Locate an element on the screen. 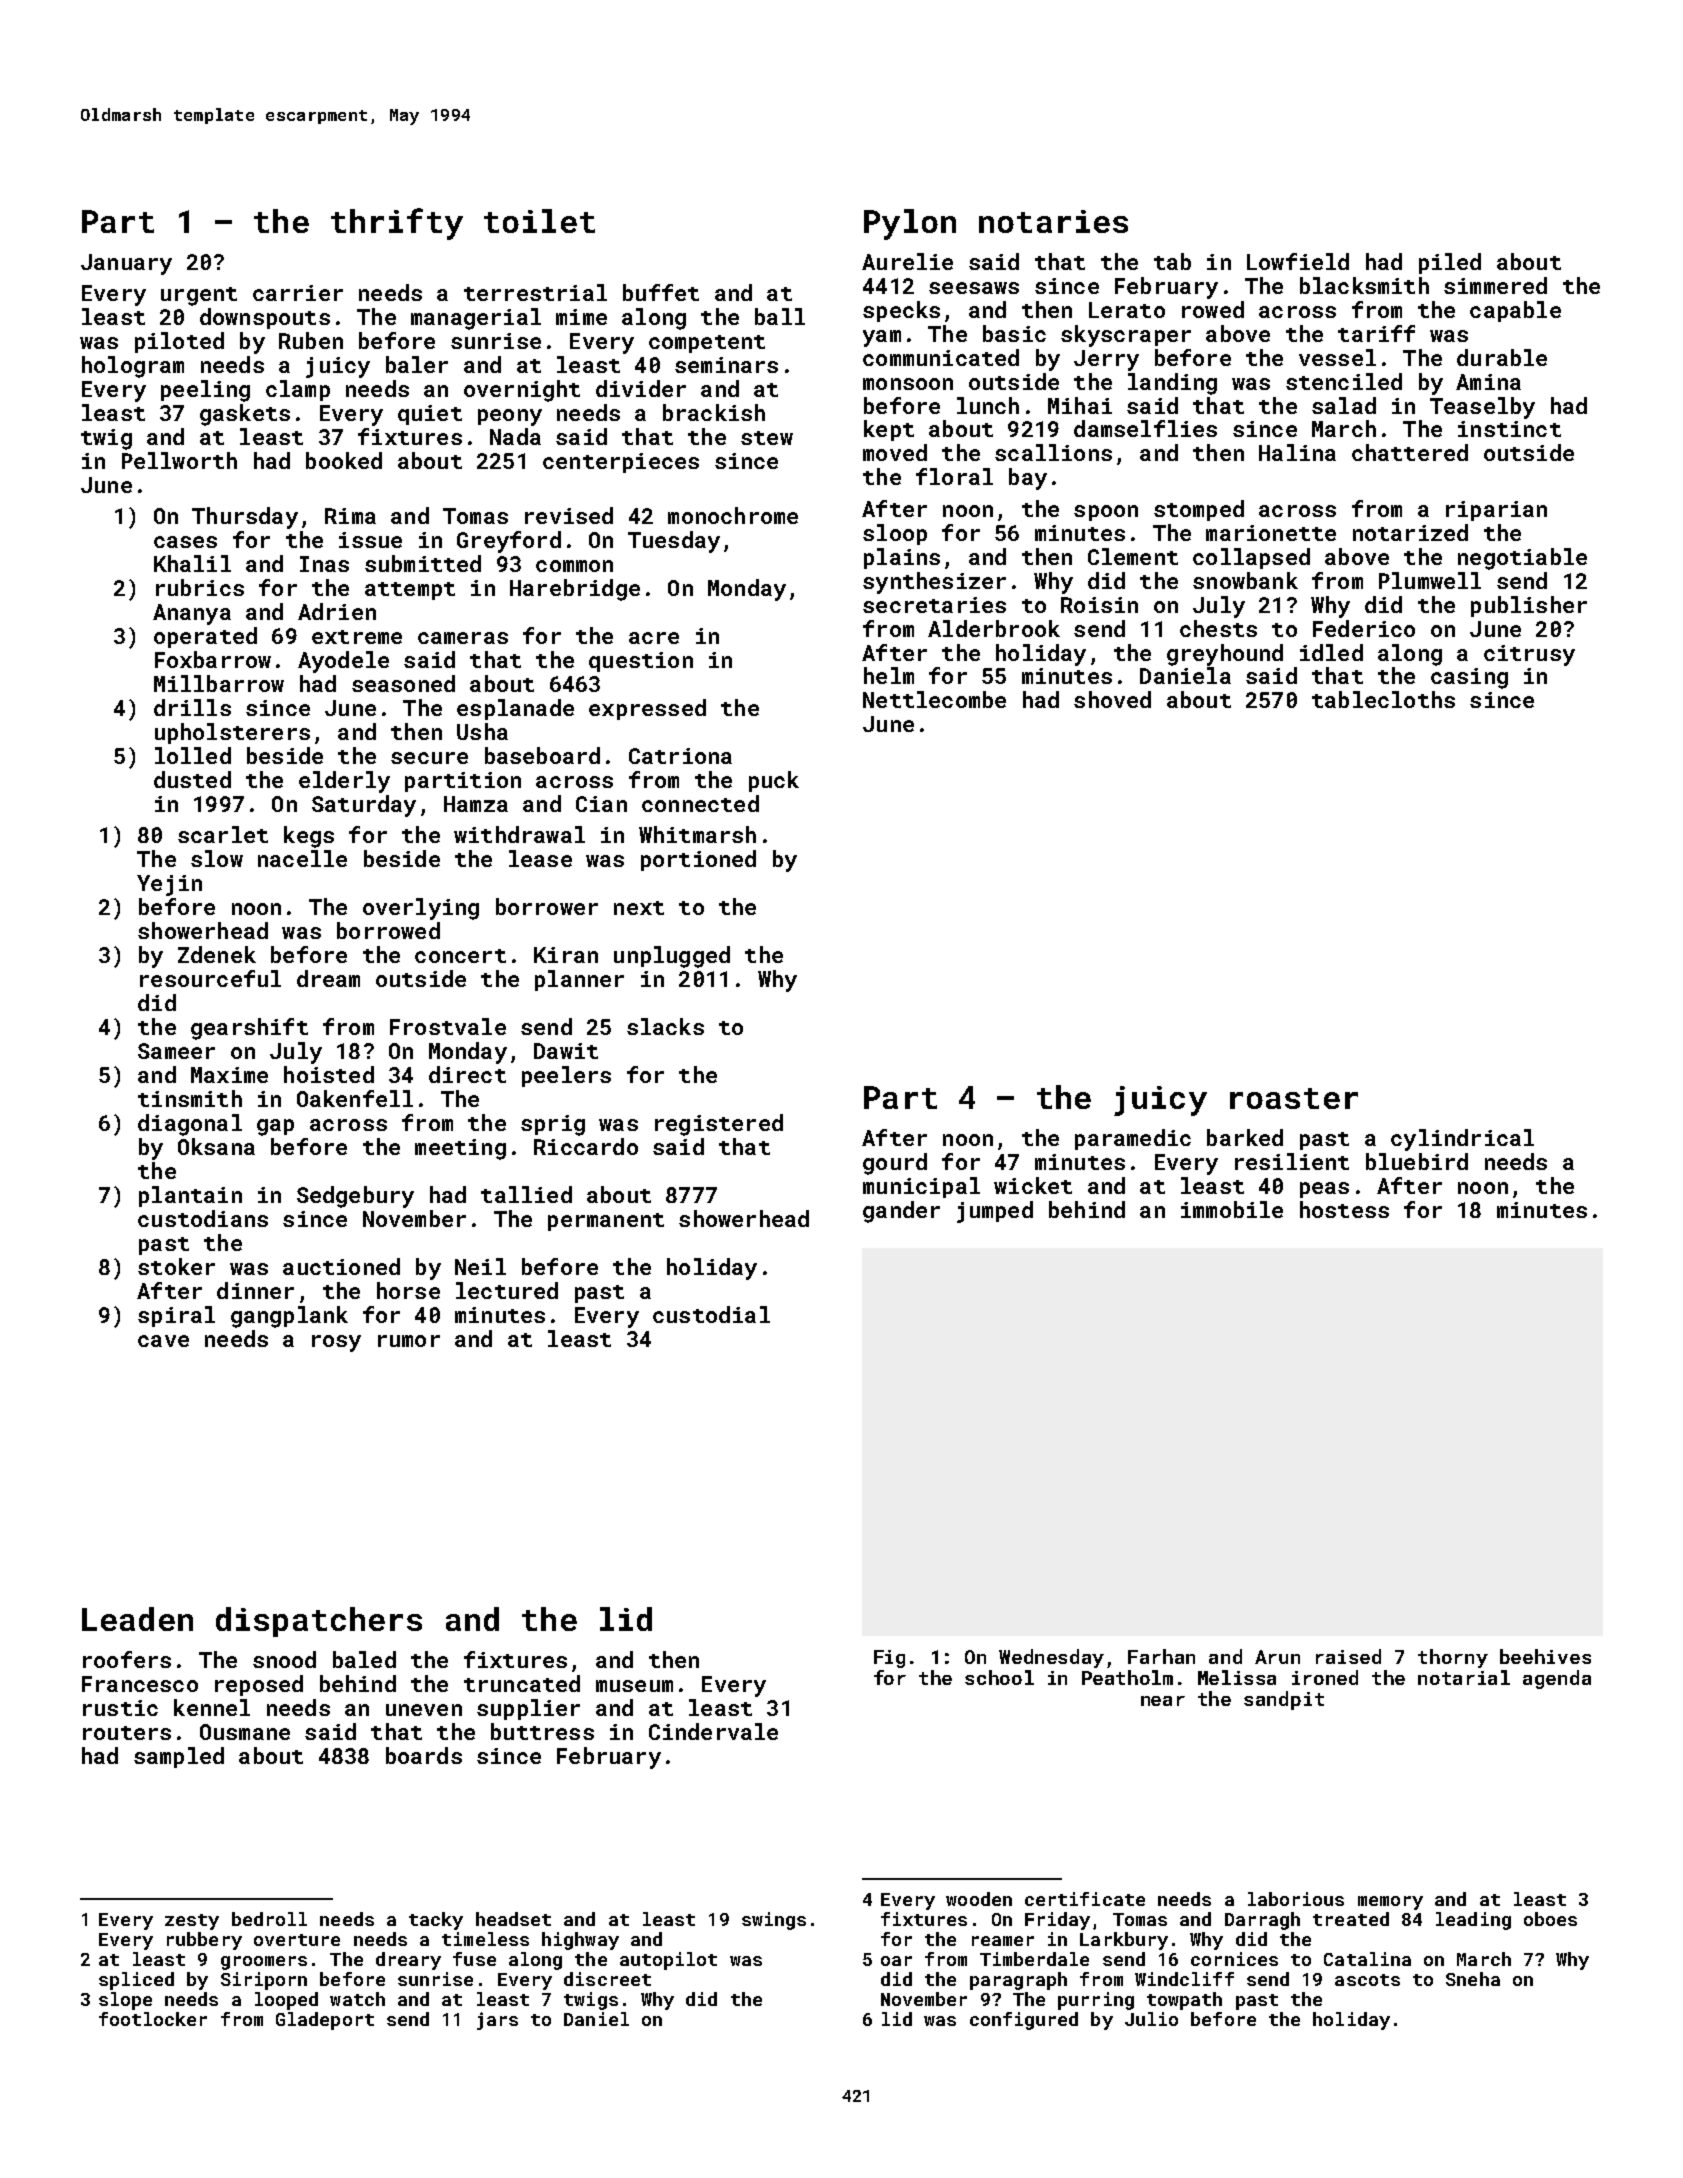 The height and width of the screenshot is (2178, 1683). publisher is located at coordinates (1529, 606).
